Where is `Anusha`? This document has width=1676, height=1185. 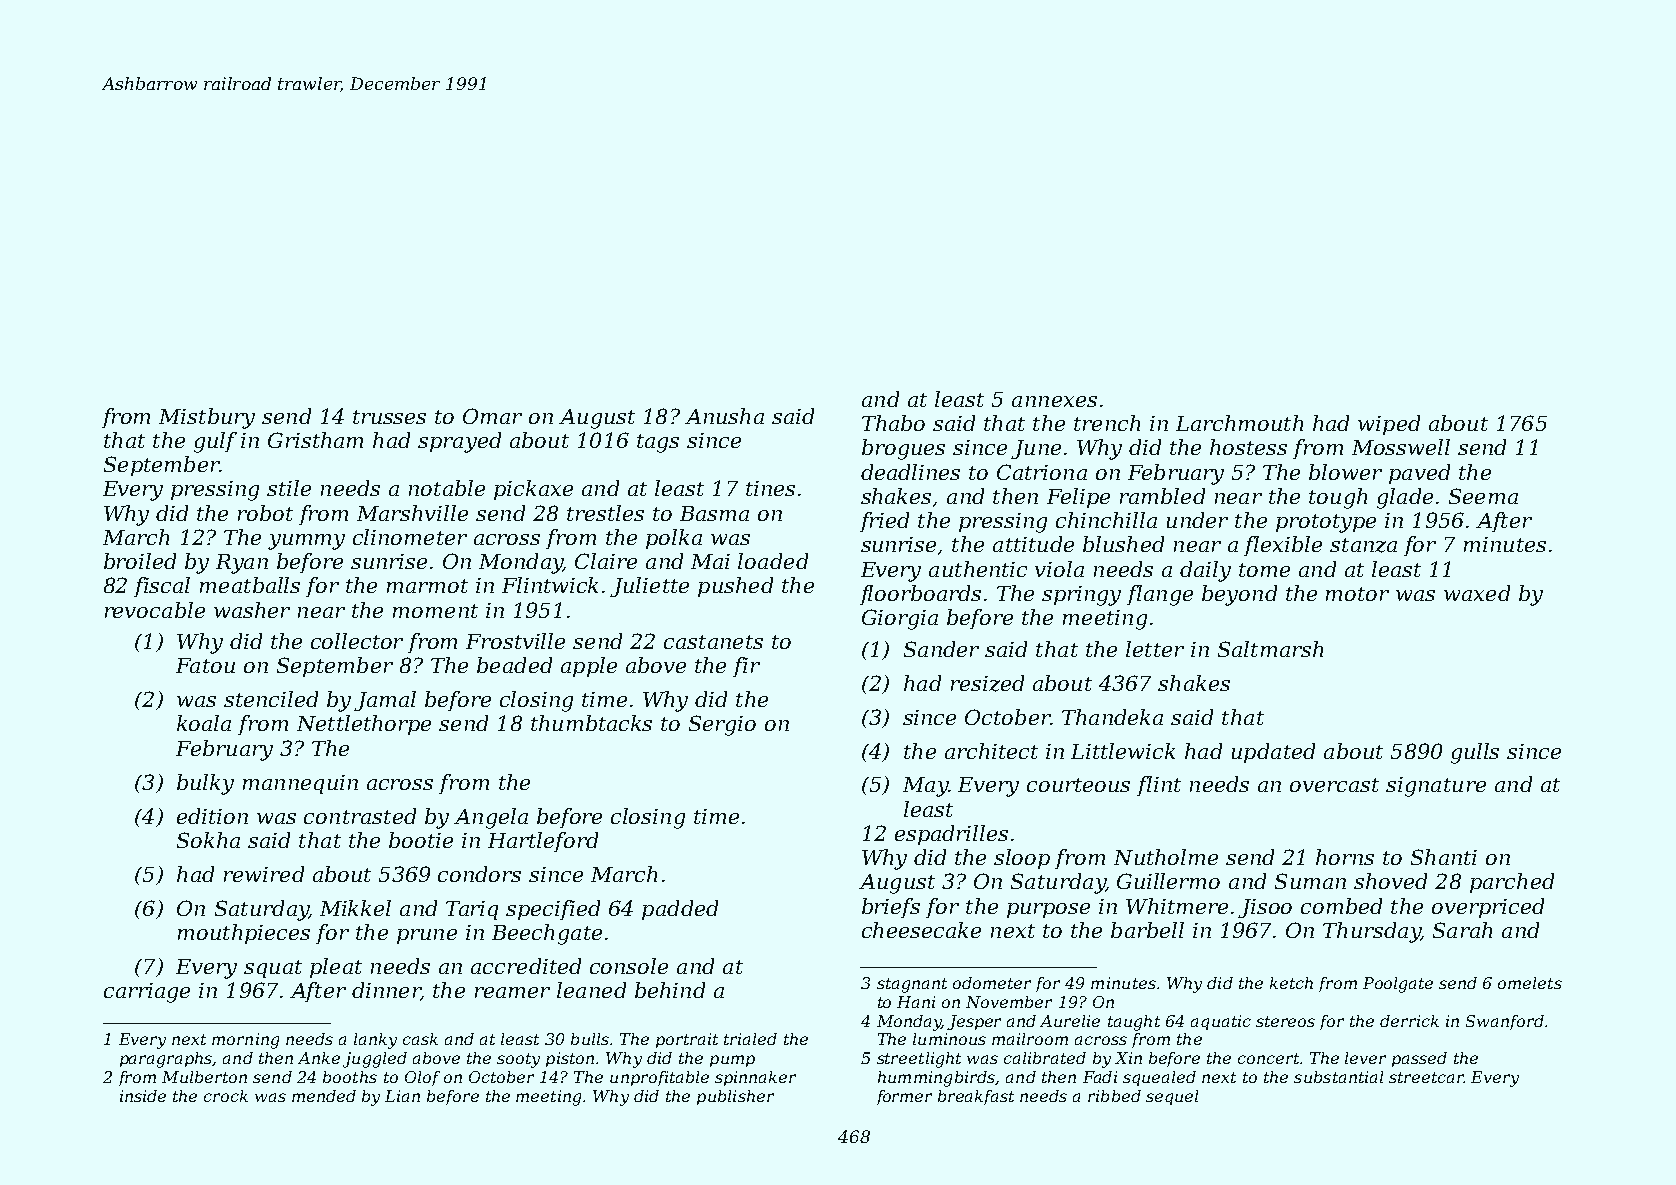 Anusha is located at coordinates (724, 416).
